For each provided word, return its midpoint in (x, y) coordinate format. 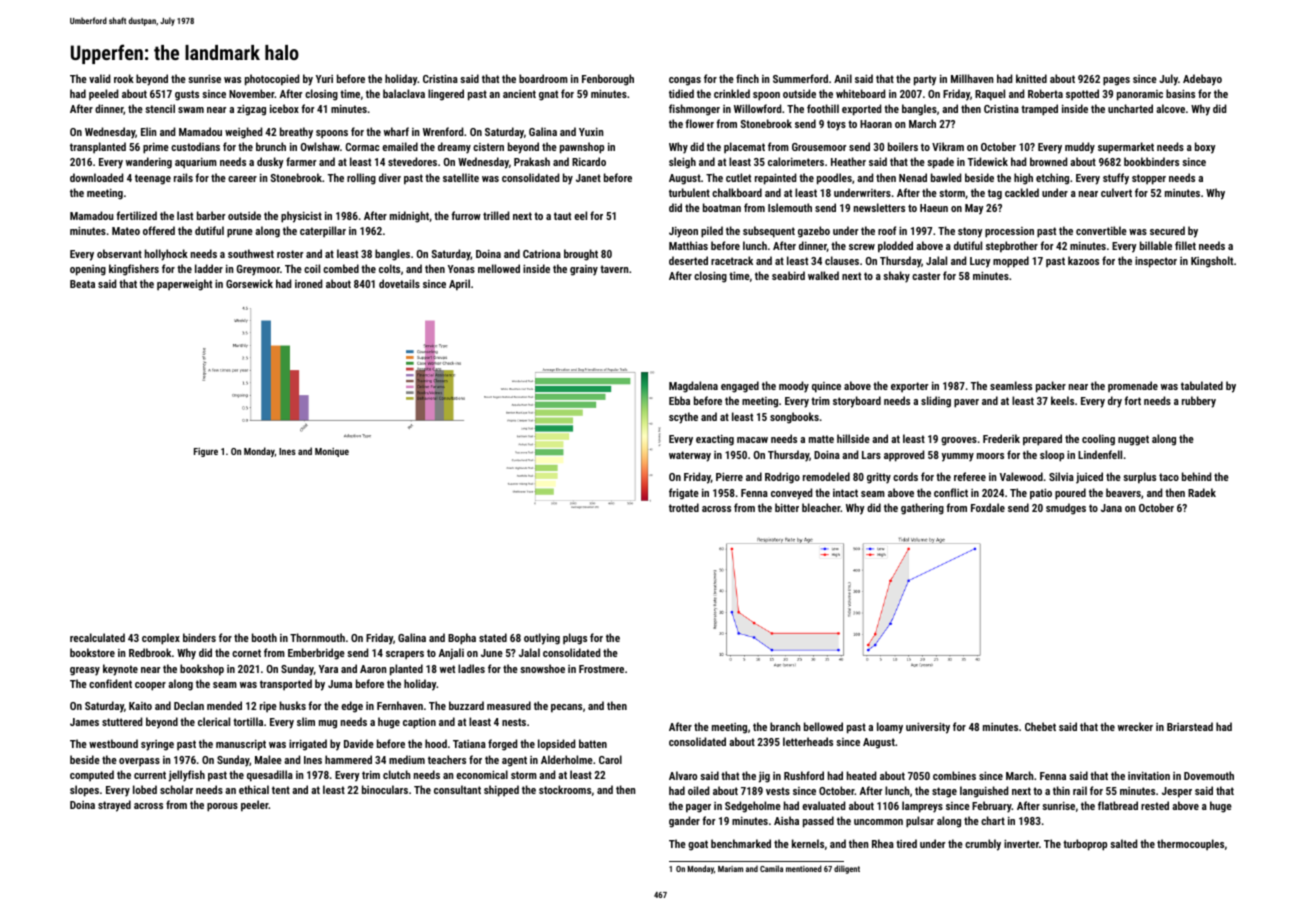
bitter (787, 507)
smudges (1066, 509)
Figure (206, 452)
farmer (301, 161)
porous (222, 807)
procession (1009, 232)
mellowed (499, 268)
